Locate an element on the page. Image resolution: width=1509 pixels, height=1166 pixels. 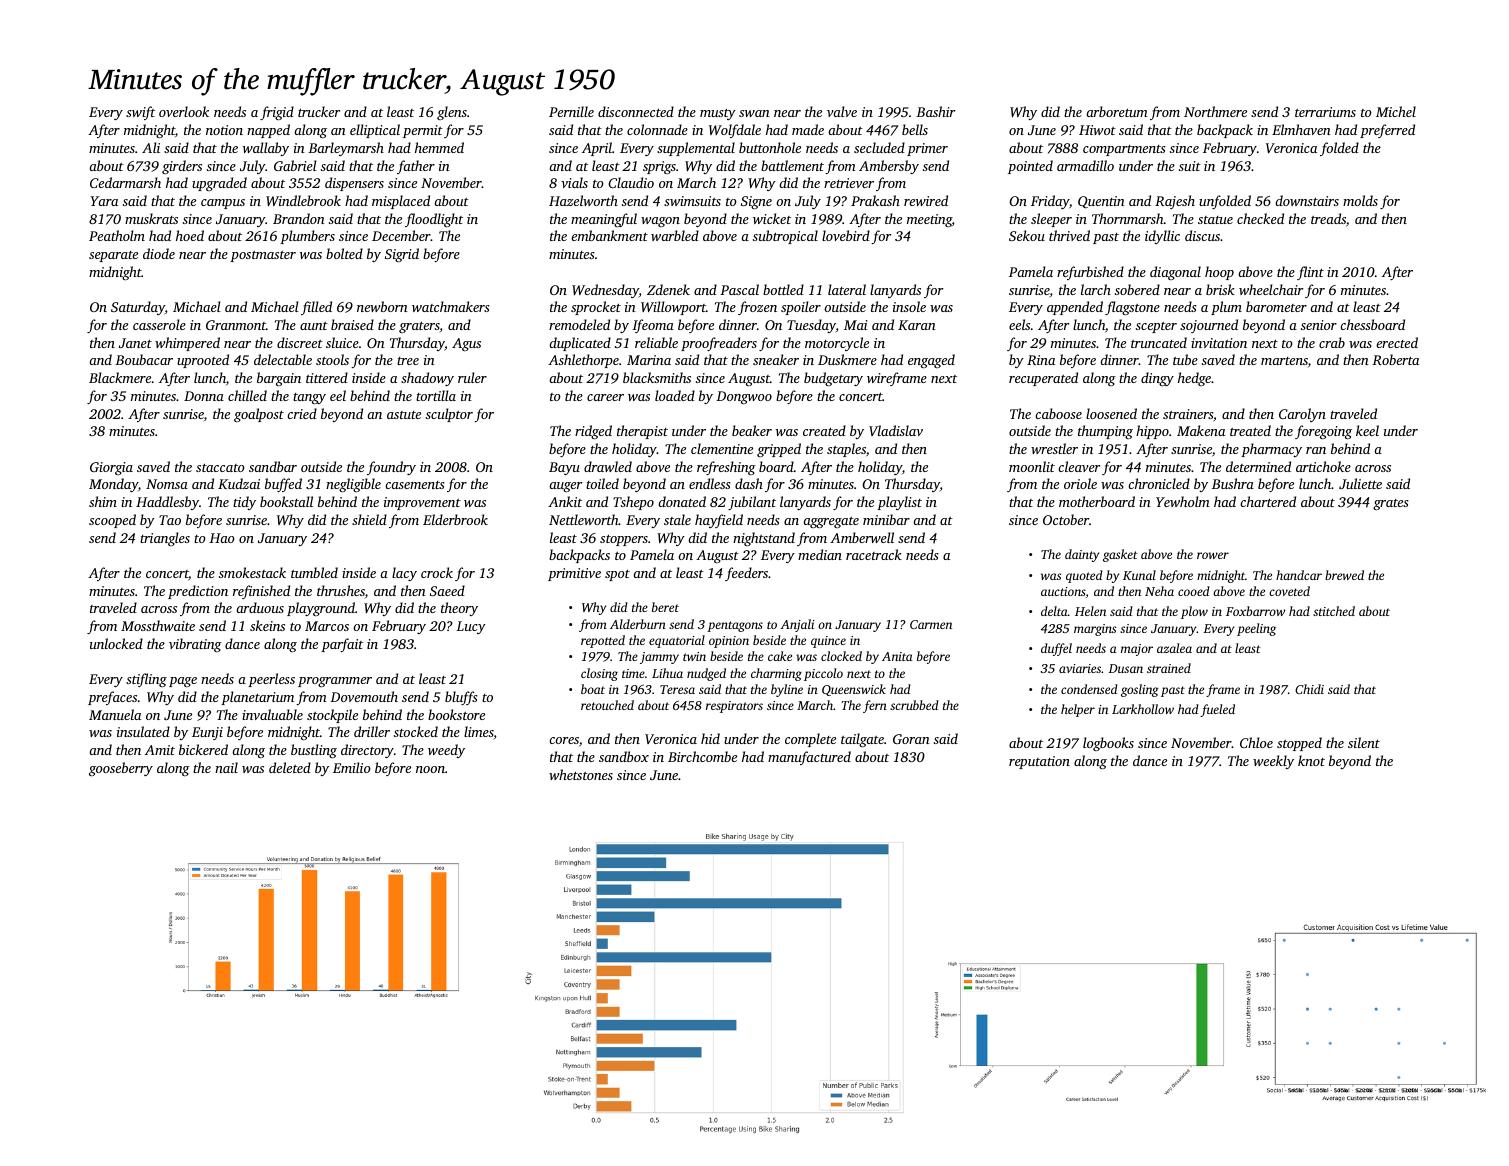
azalea is located at coordinates (1174, 648).
